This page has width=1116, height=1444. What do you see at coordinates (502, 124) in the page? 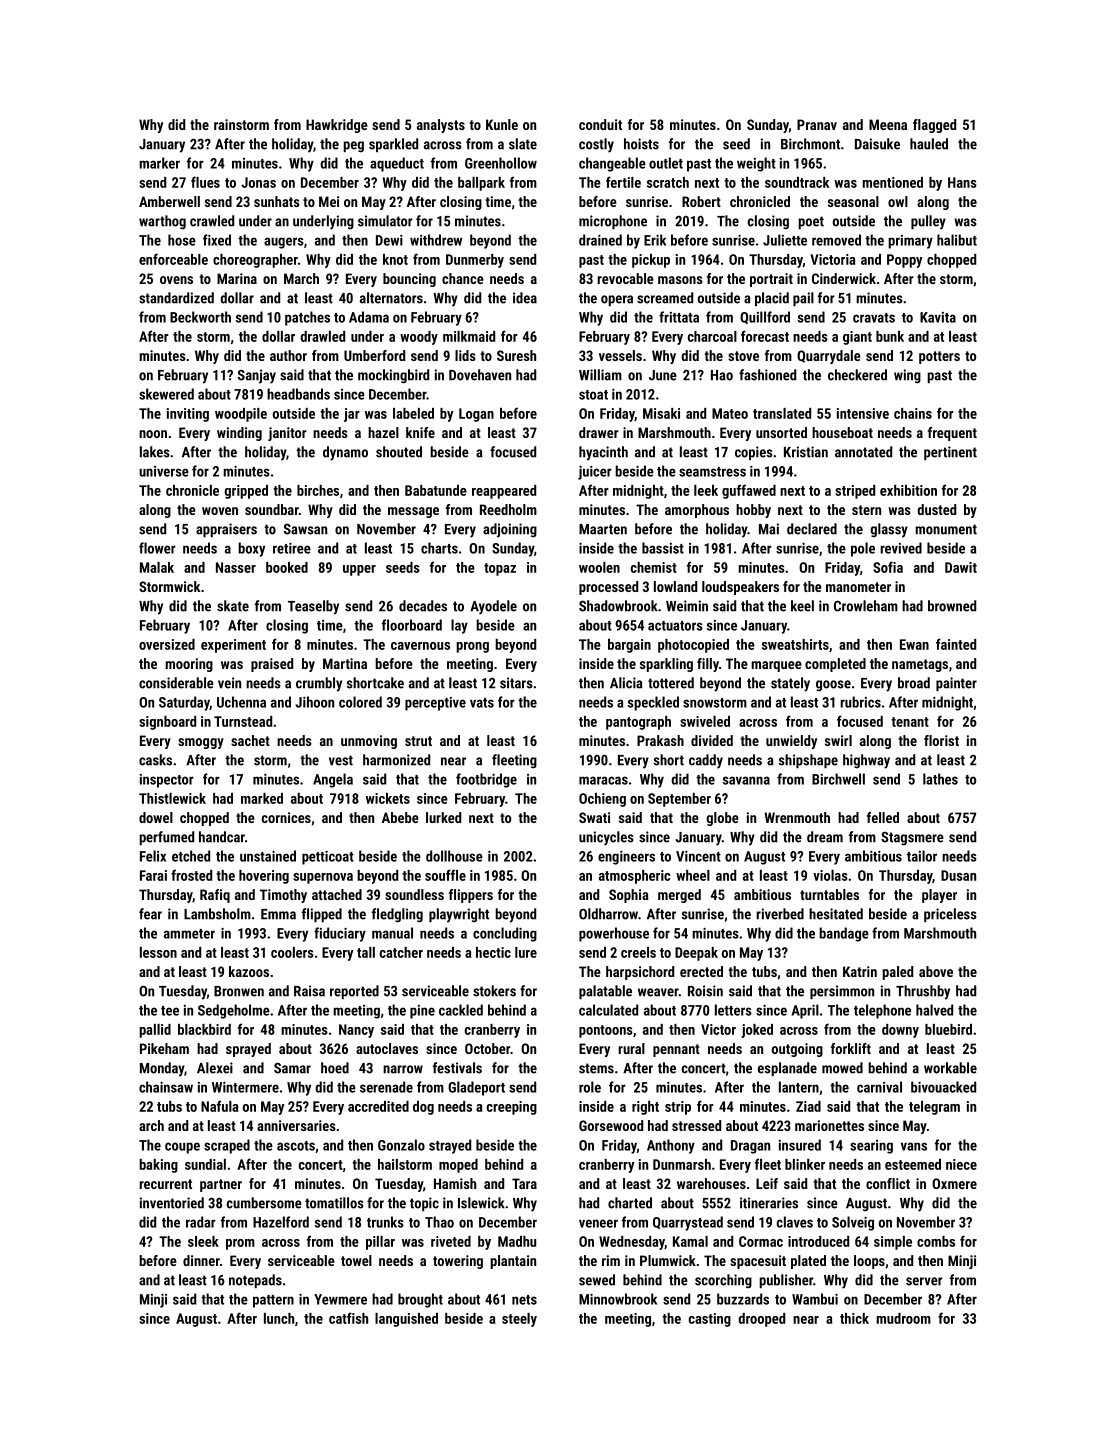
I see `Kunle` at bounding box center [502, 124].
